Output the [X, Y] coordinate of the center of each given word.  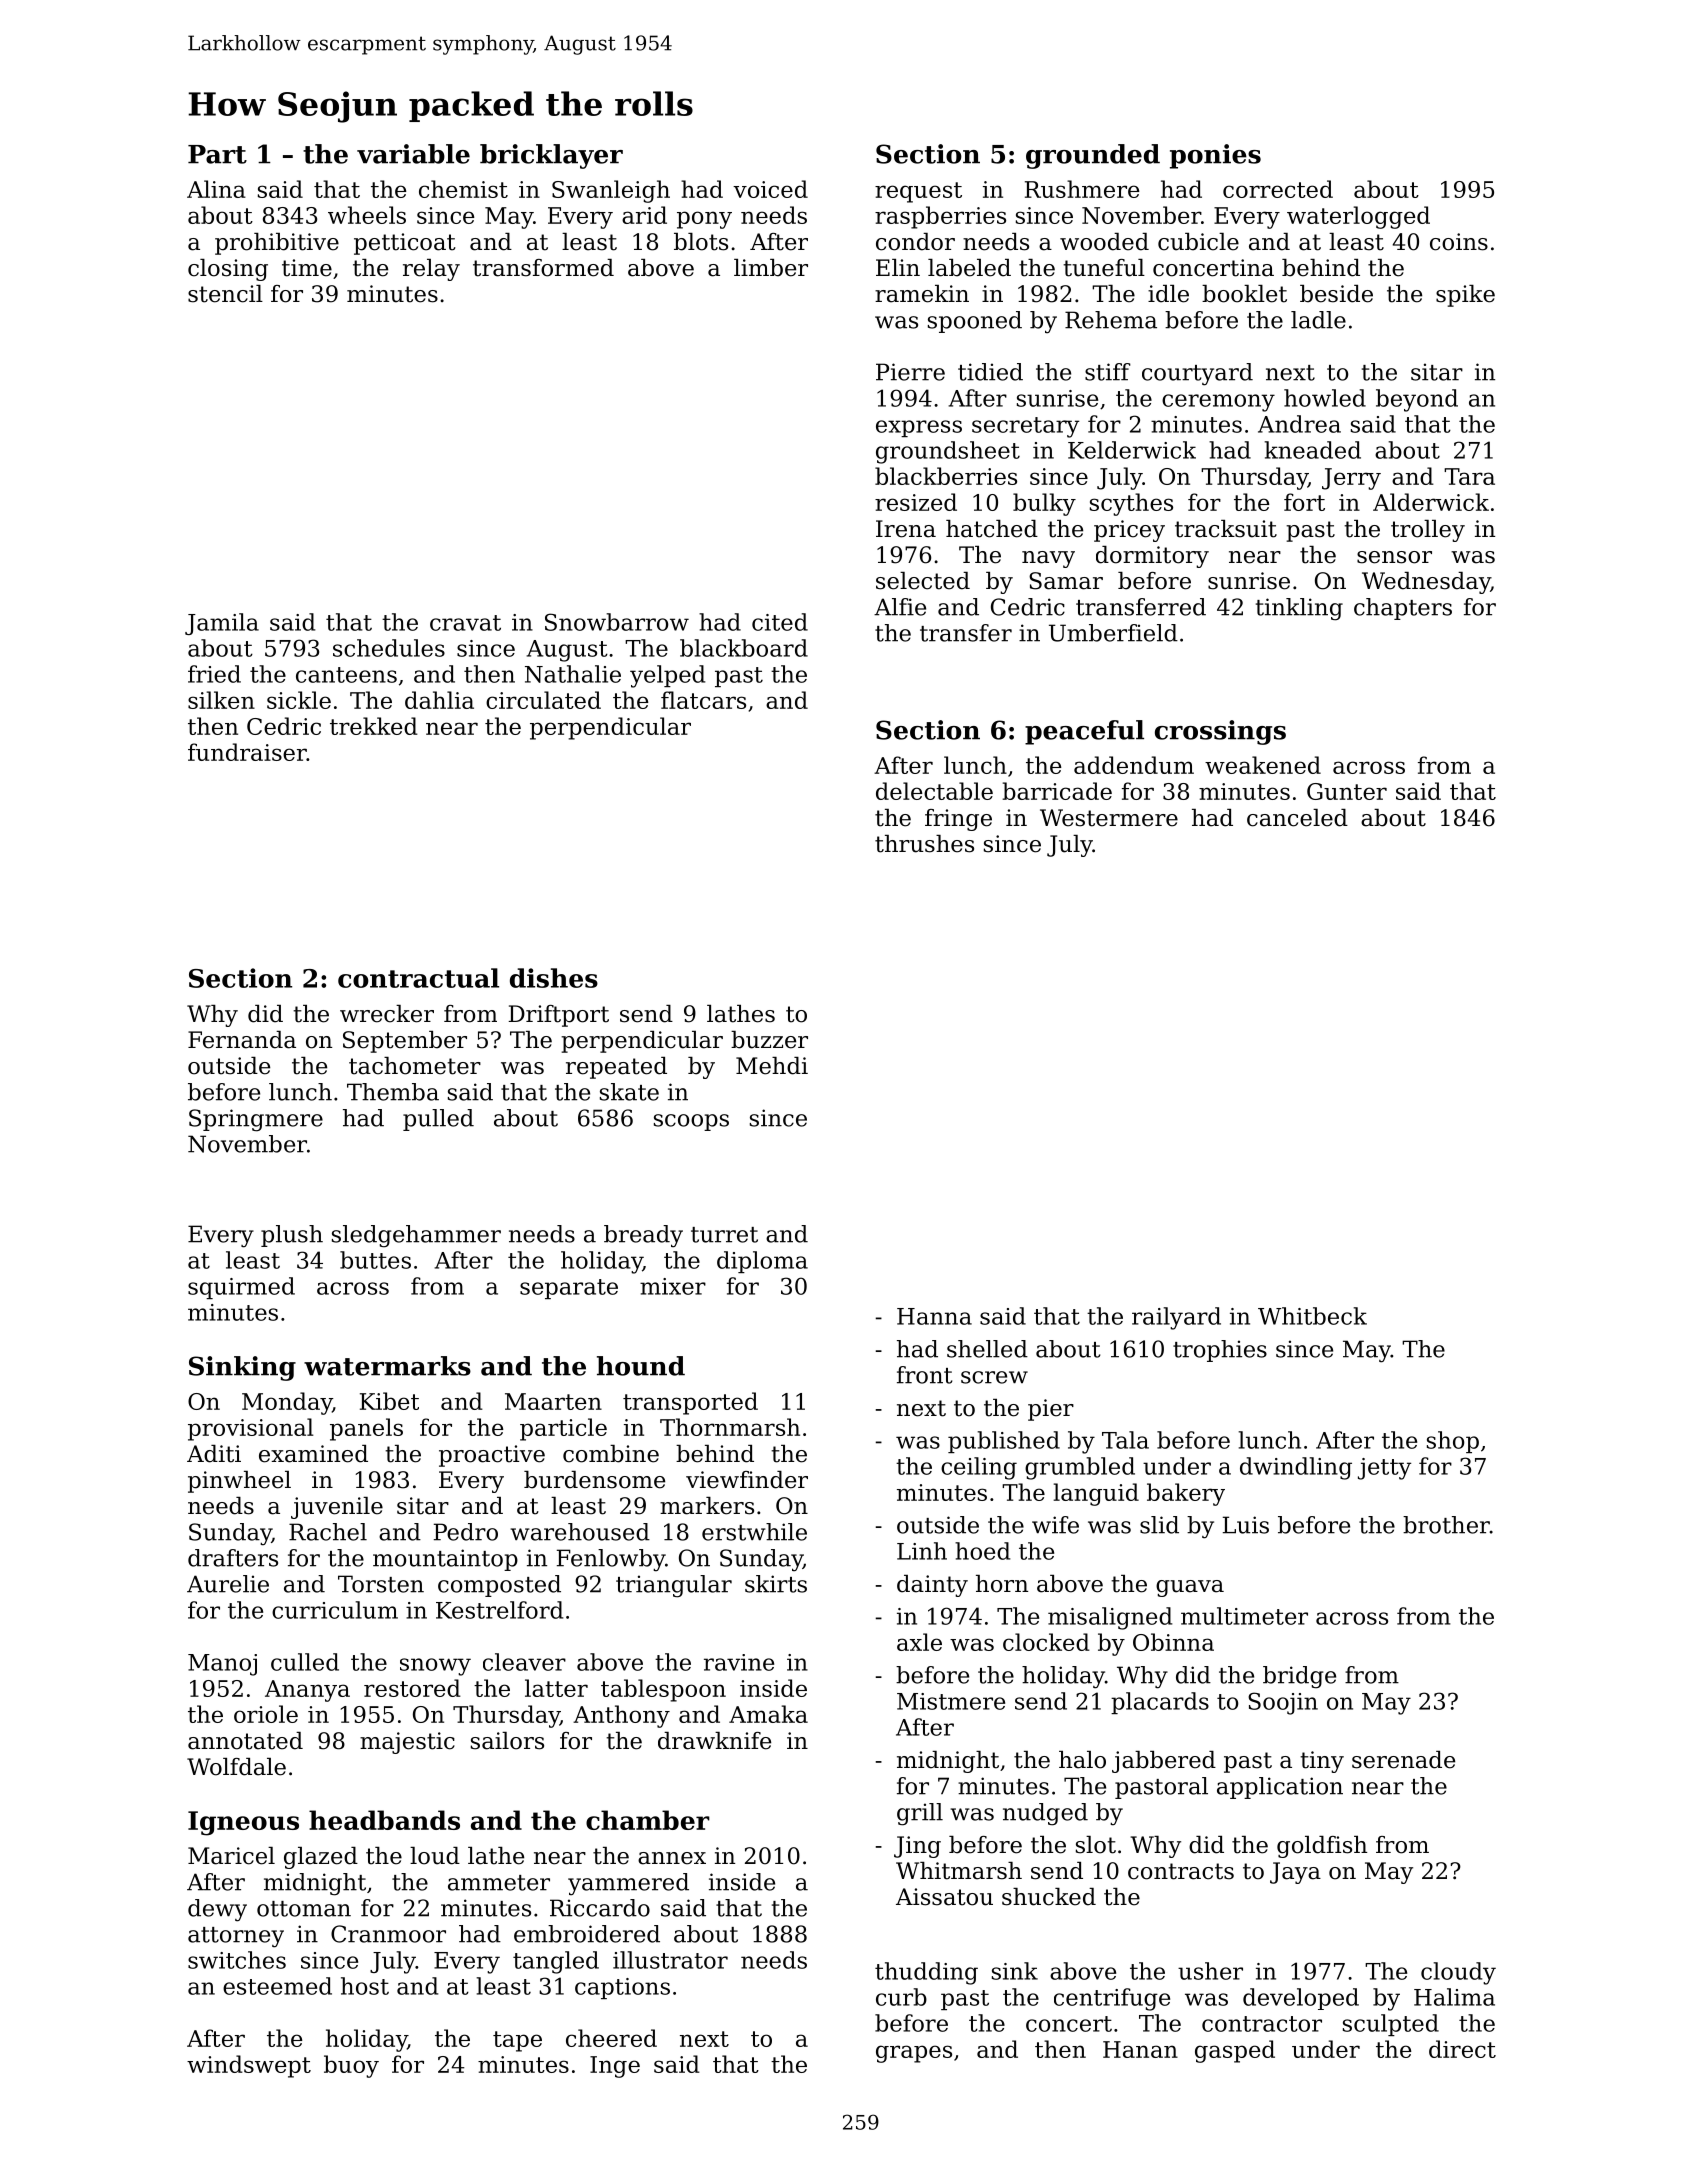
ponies [1215, 156]
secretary [1025, 427]
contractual [418, 978]
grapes [914, 2054]
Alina [216, 189]
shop [1453, 1442]
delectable [934, 791]
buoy [351, 2066]
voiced [770, 189]
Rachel [328, 1532]
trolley [1428, 531]
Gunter [1347, 791]
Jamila [222, 624]
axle [919, 1642]
